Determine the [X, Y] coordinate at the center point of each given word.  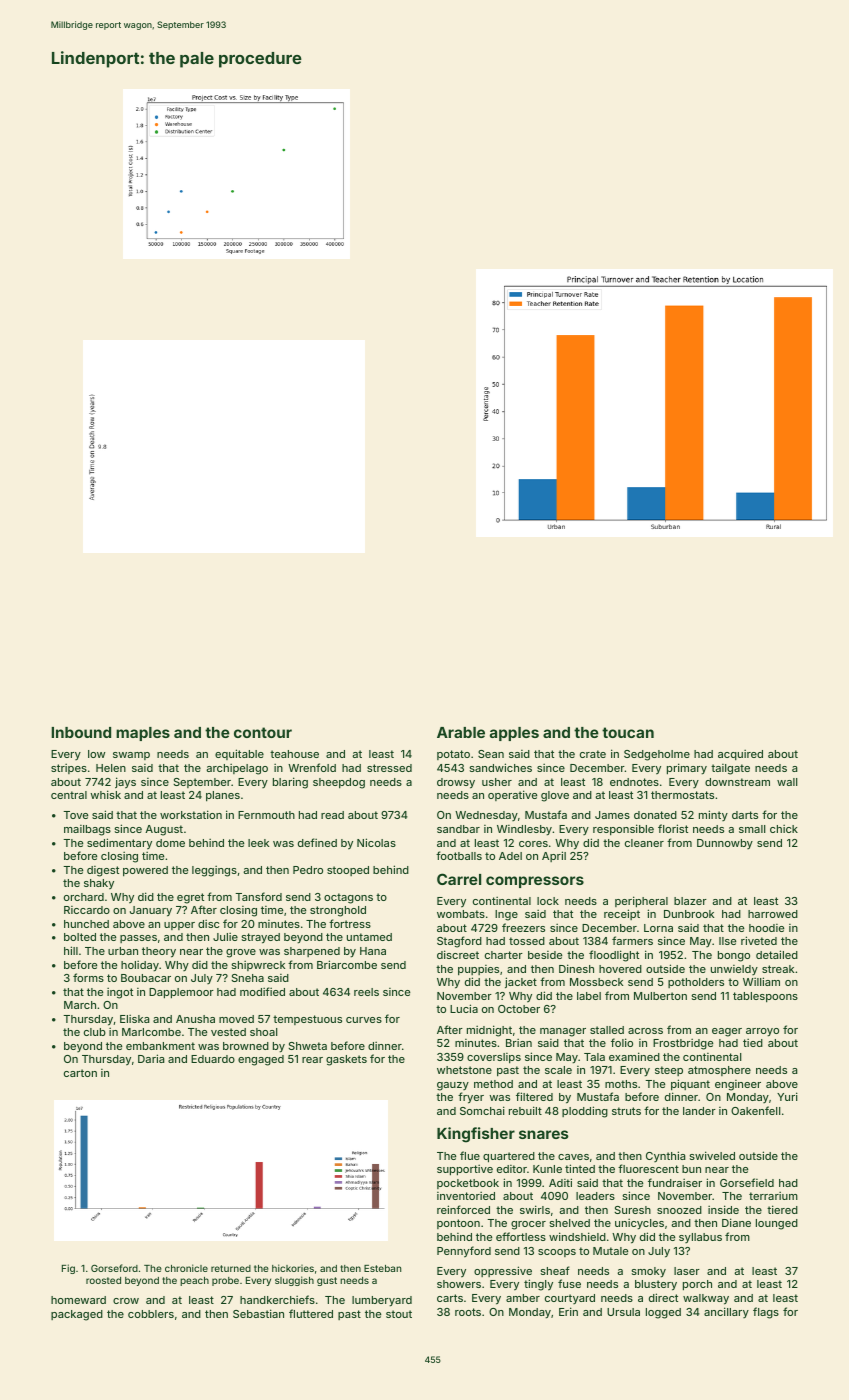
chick [784, 828]
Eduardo [213, 1059]
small [752, 829]
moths [621, 1084]
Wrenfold [312, 767]
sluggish [294, 1281]
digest [103, 871]
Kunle [547, 1169]
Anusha [195, 1019]
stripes [69, 768]
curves [364, 1020]
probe [225, 1281]
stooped [348, 871]
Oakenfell [756, 1110]
